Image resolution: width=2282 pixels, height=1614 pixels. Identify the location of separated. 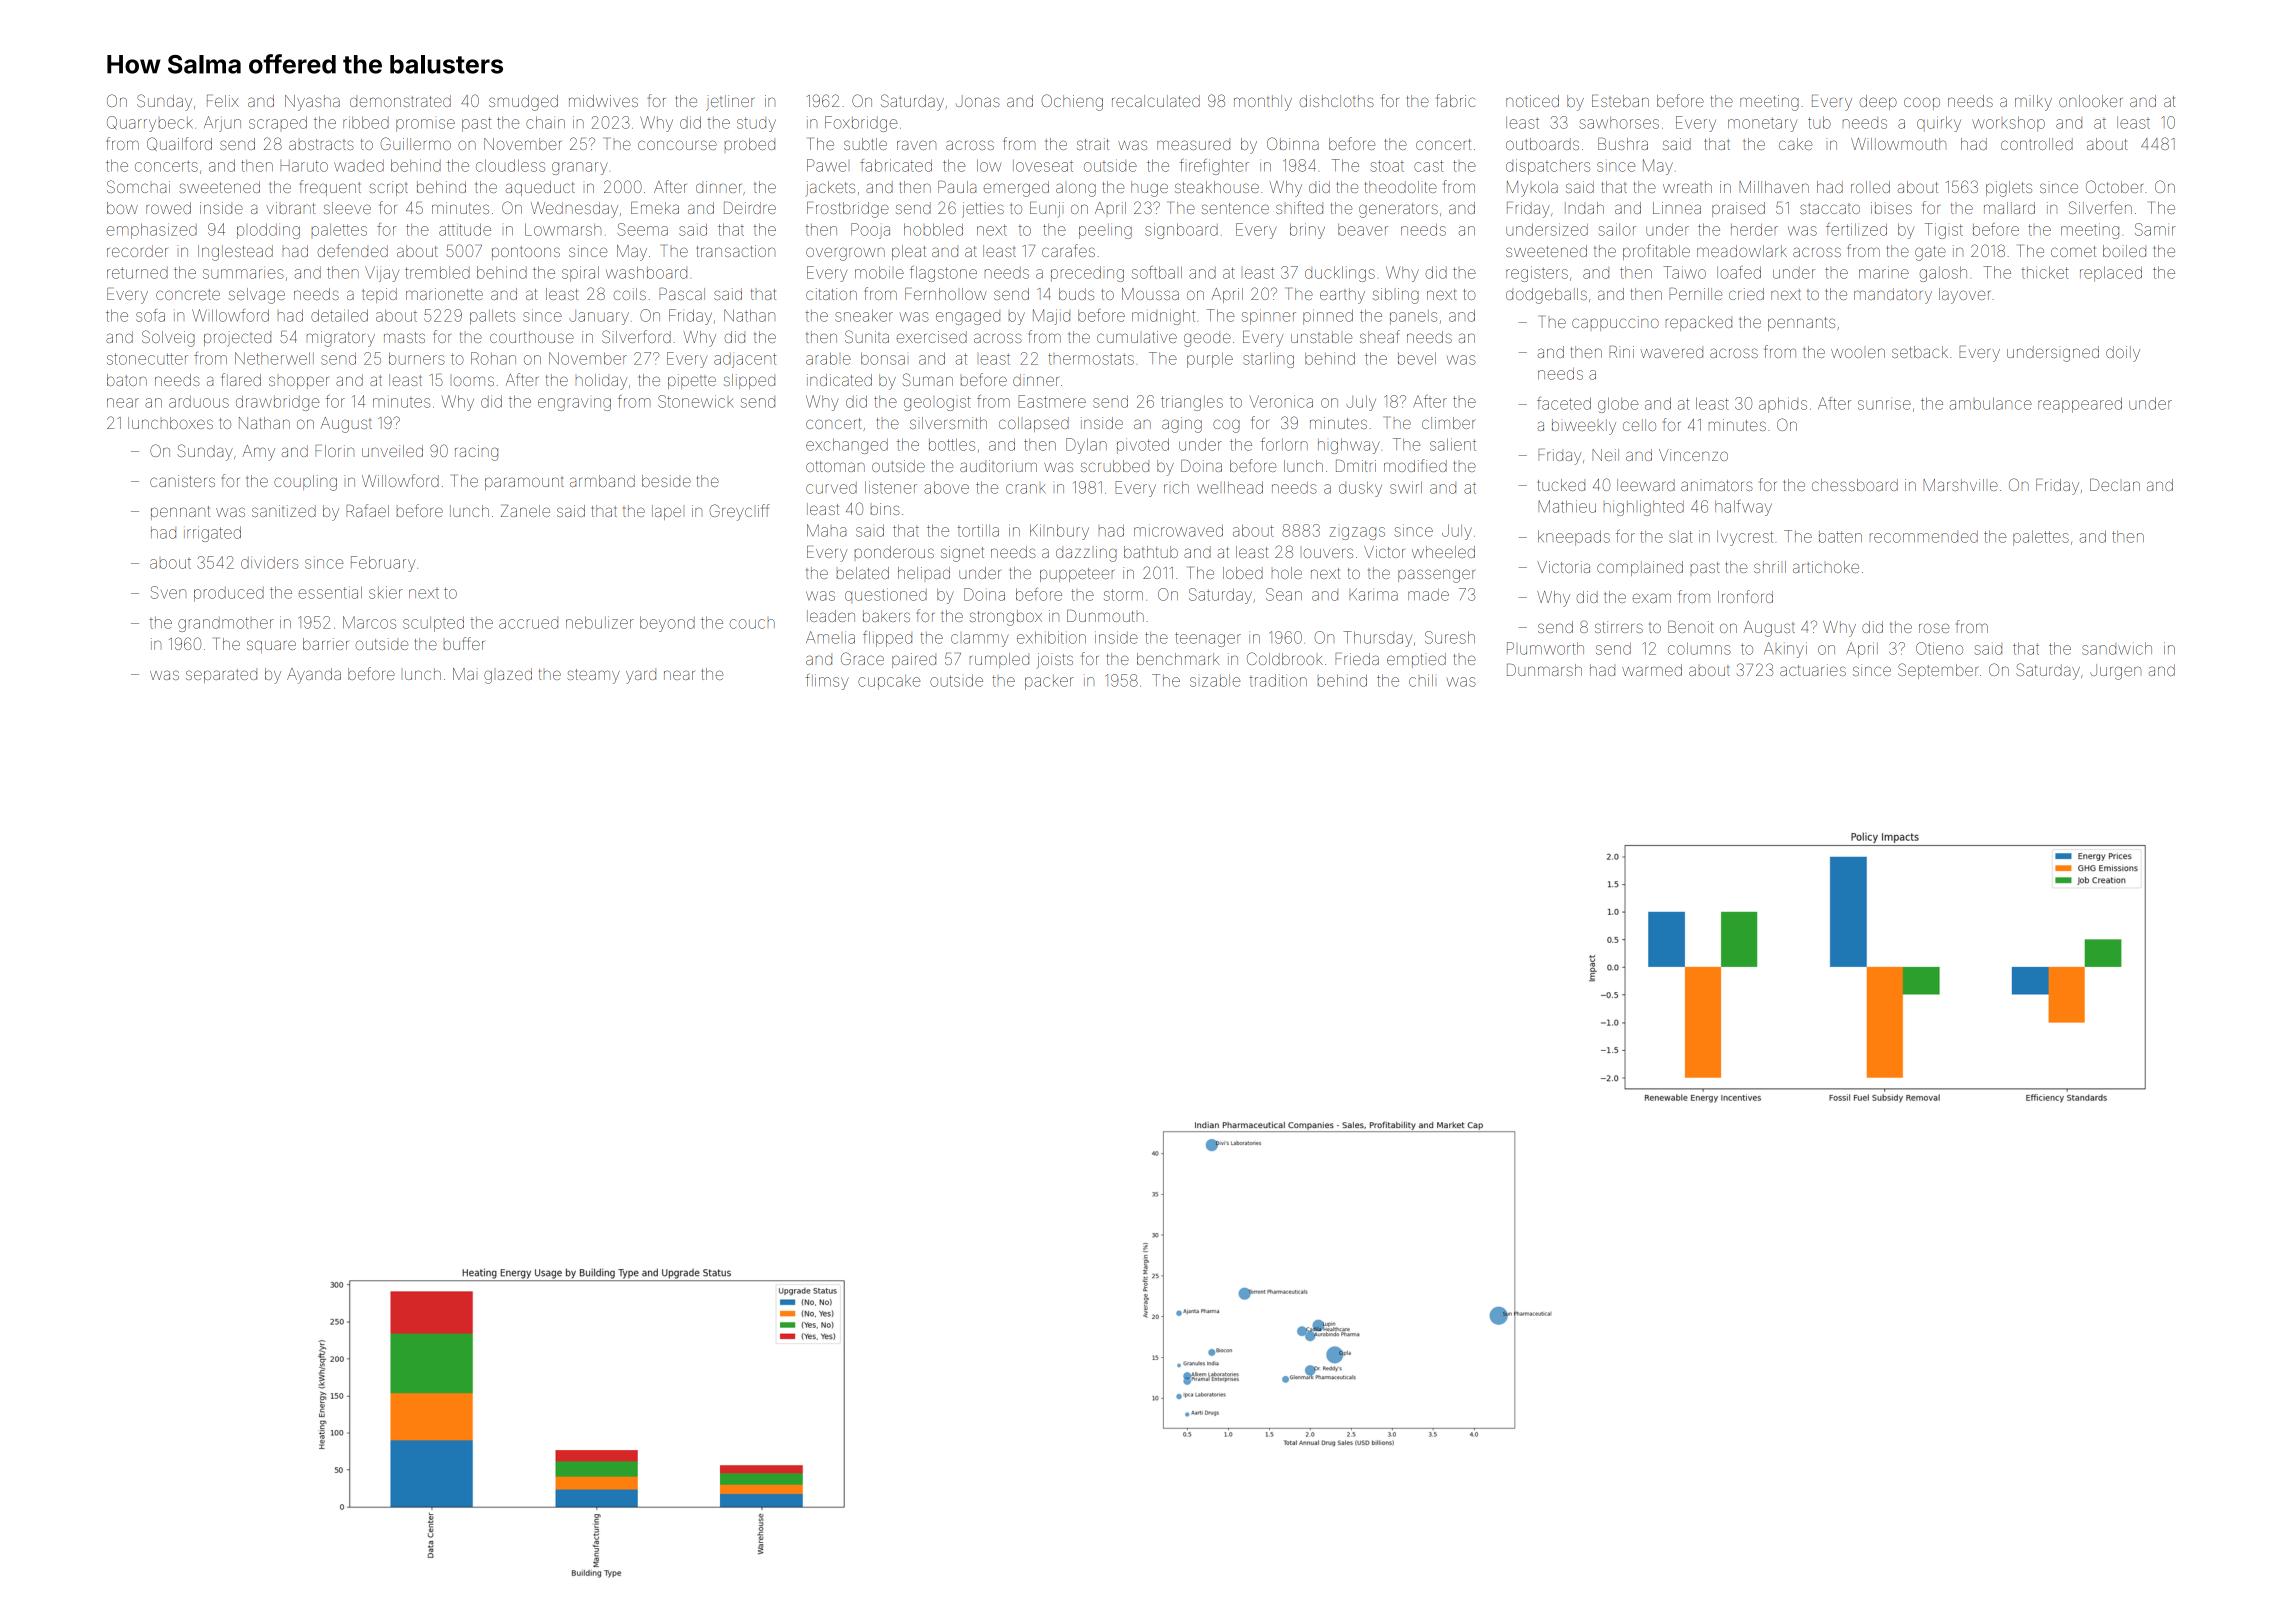
(221, 676).
